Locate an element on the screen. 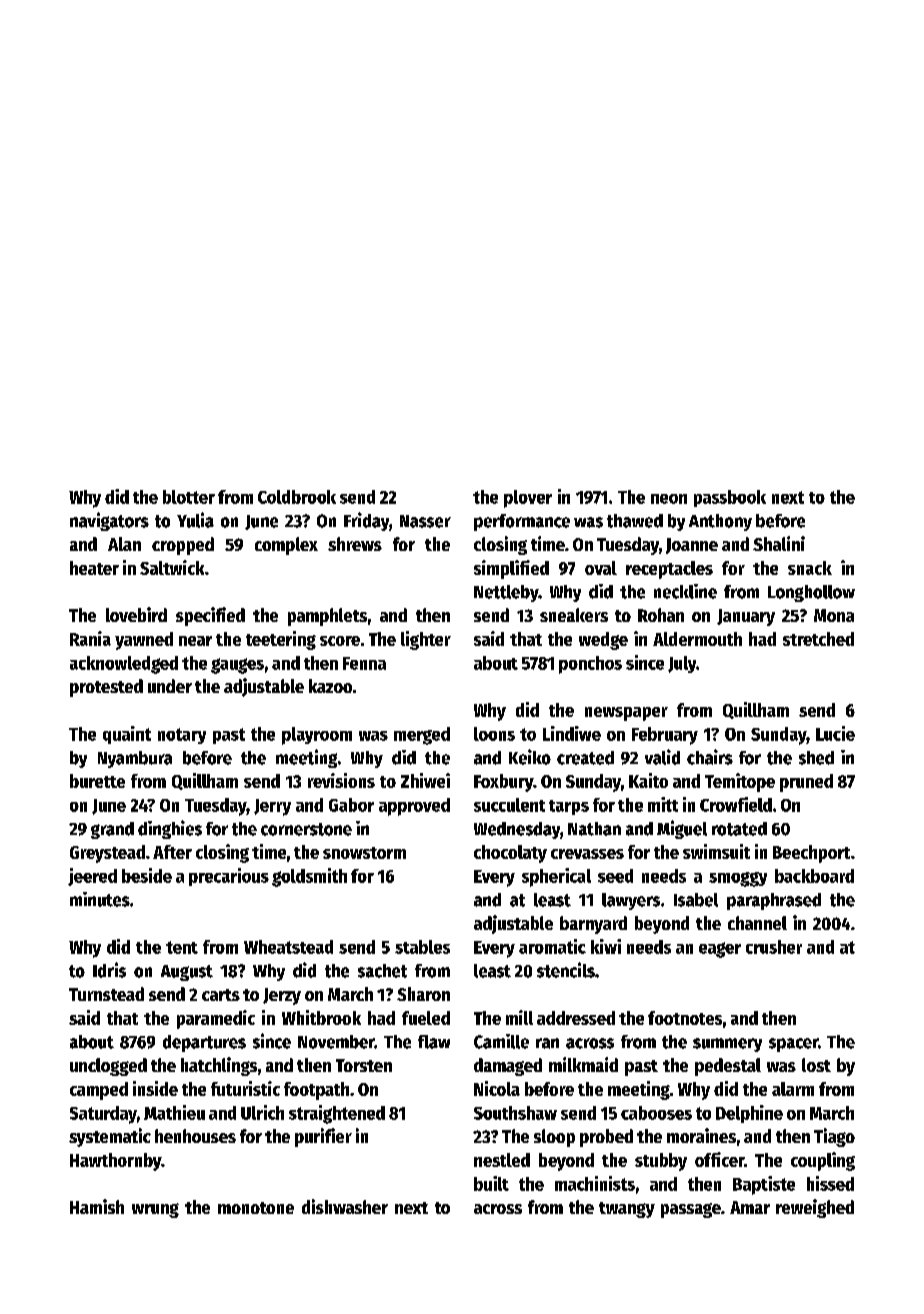 This screenshot has height=1314, width=924. blotter is located at coordinates (189, 497).
